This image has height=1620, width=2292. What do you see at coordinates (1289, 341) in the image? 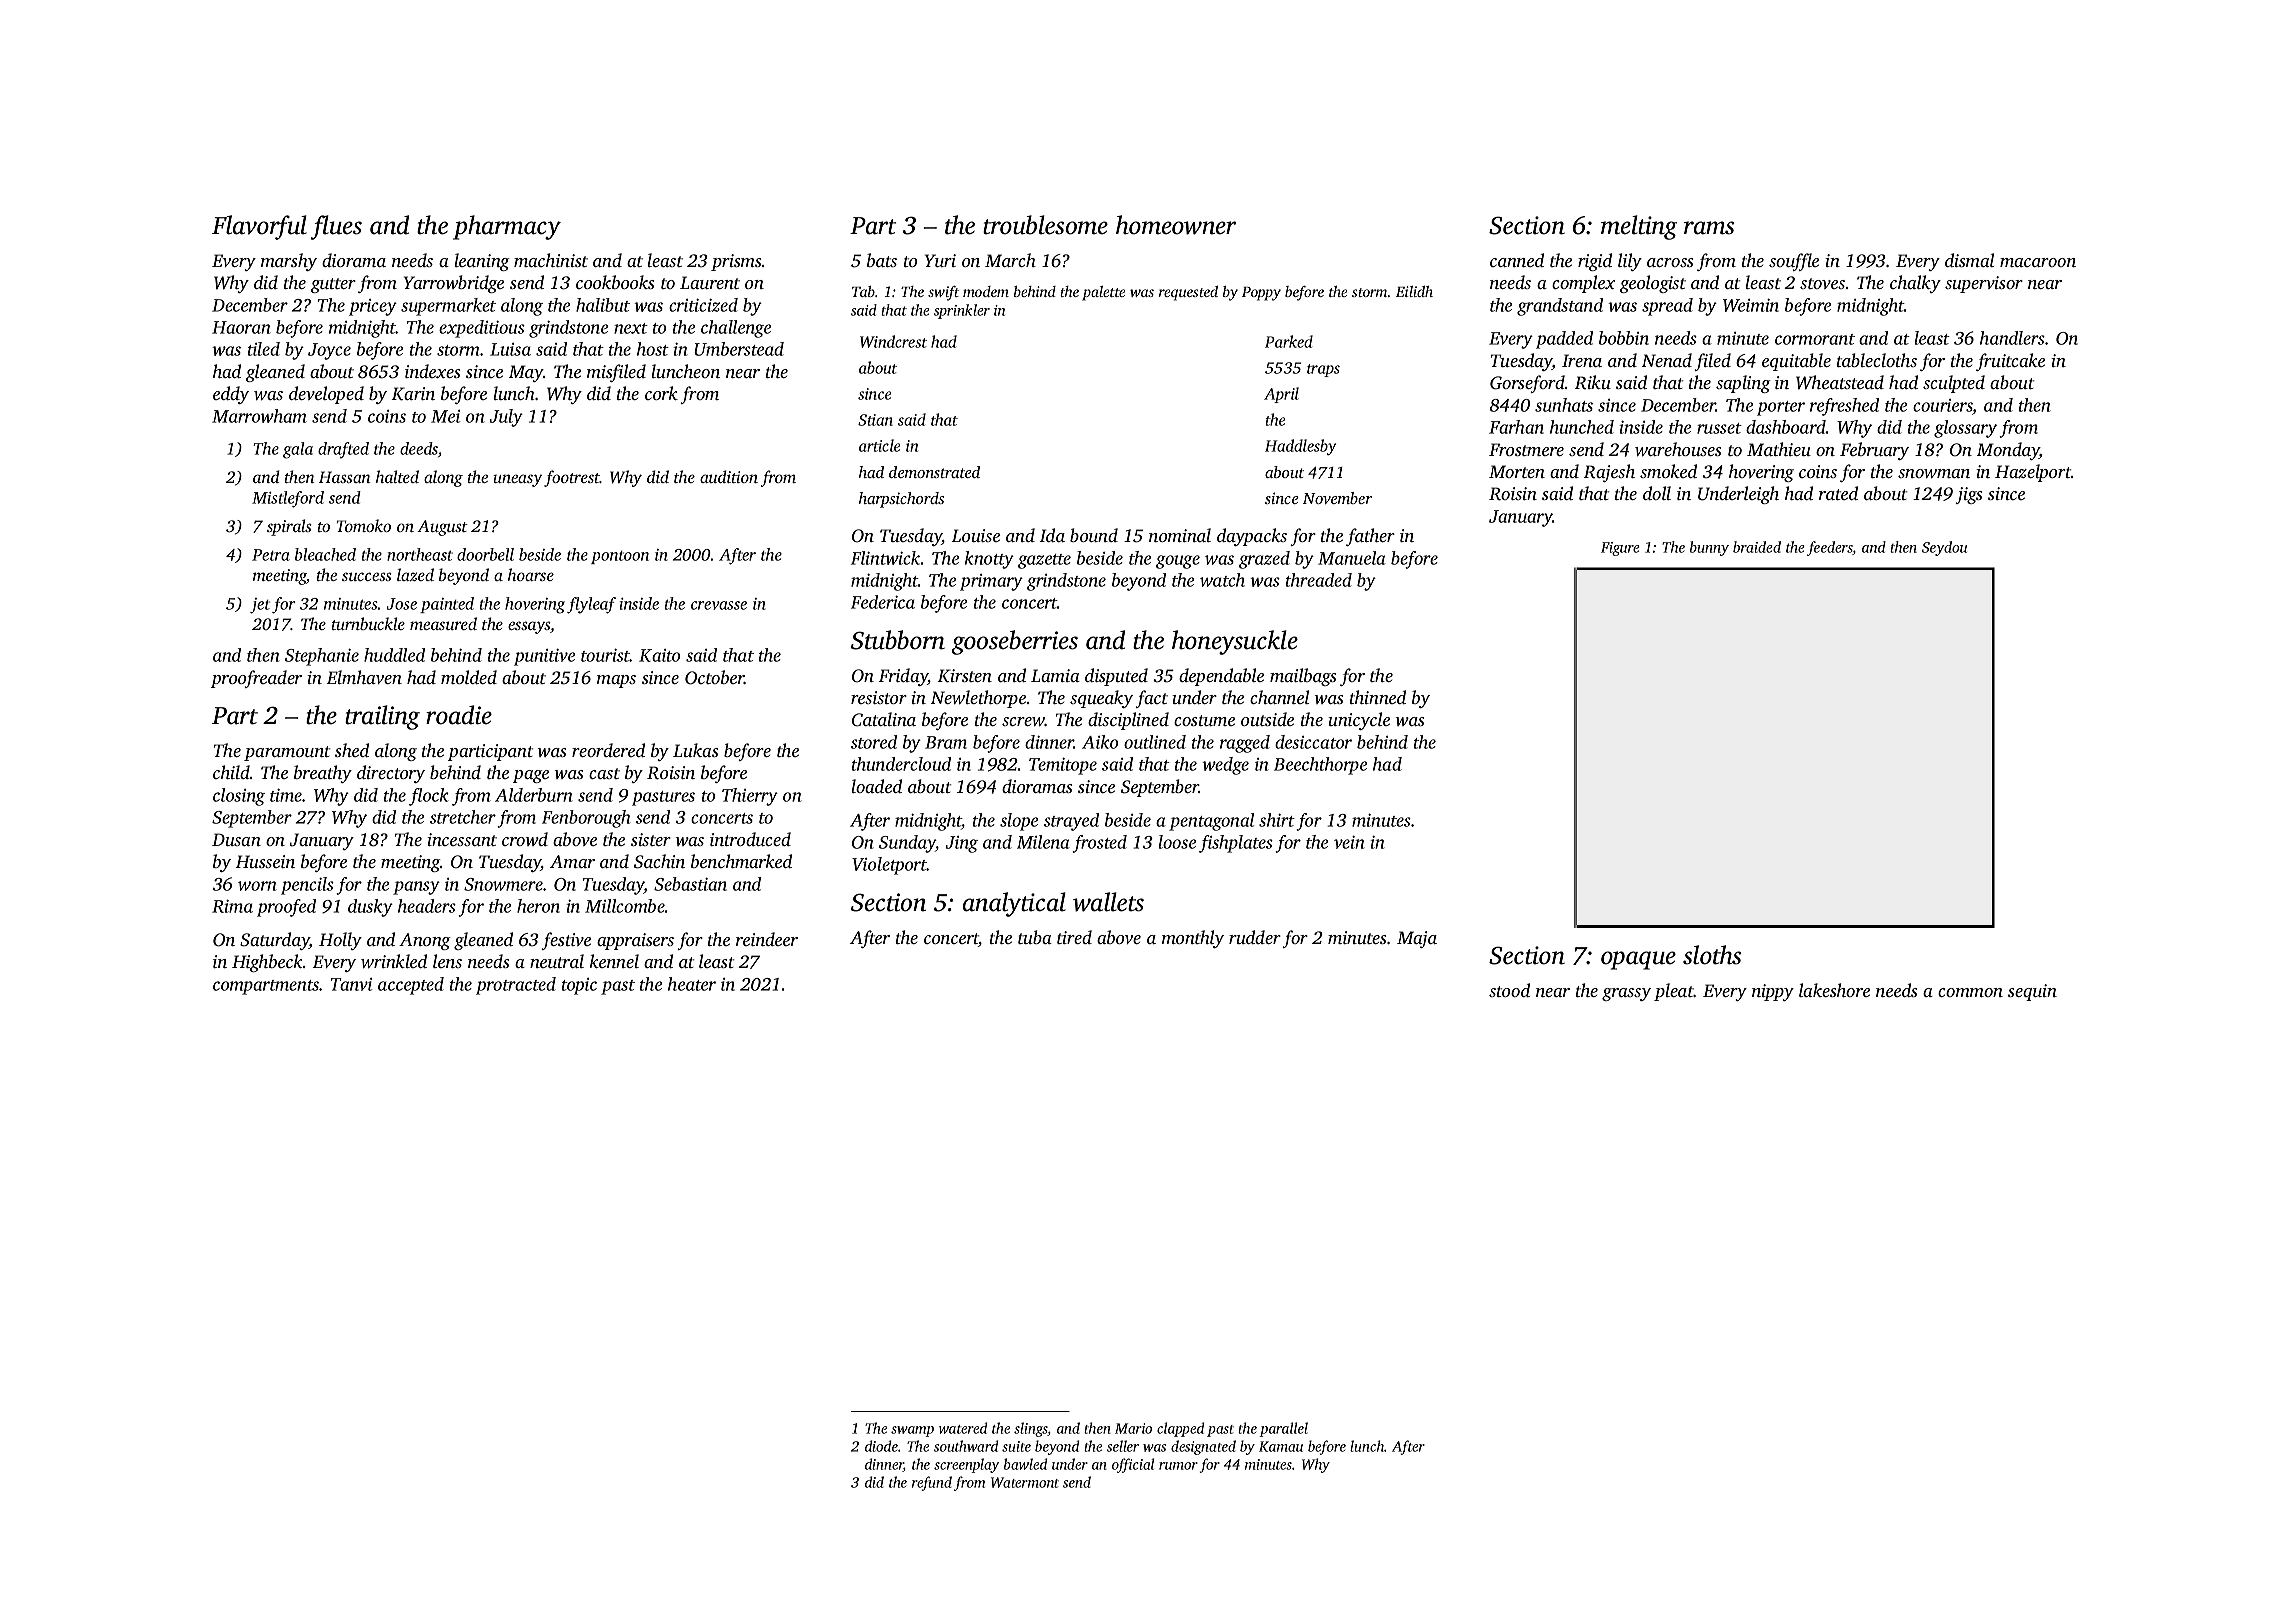
I see `Parked` at bounding box center [1289, 341].
